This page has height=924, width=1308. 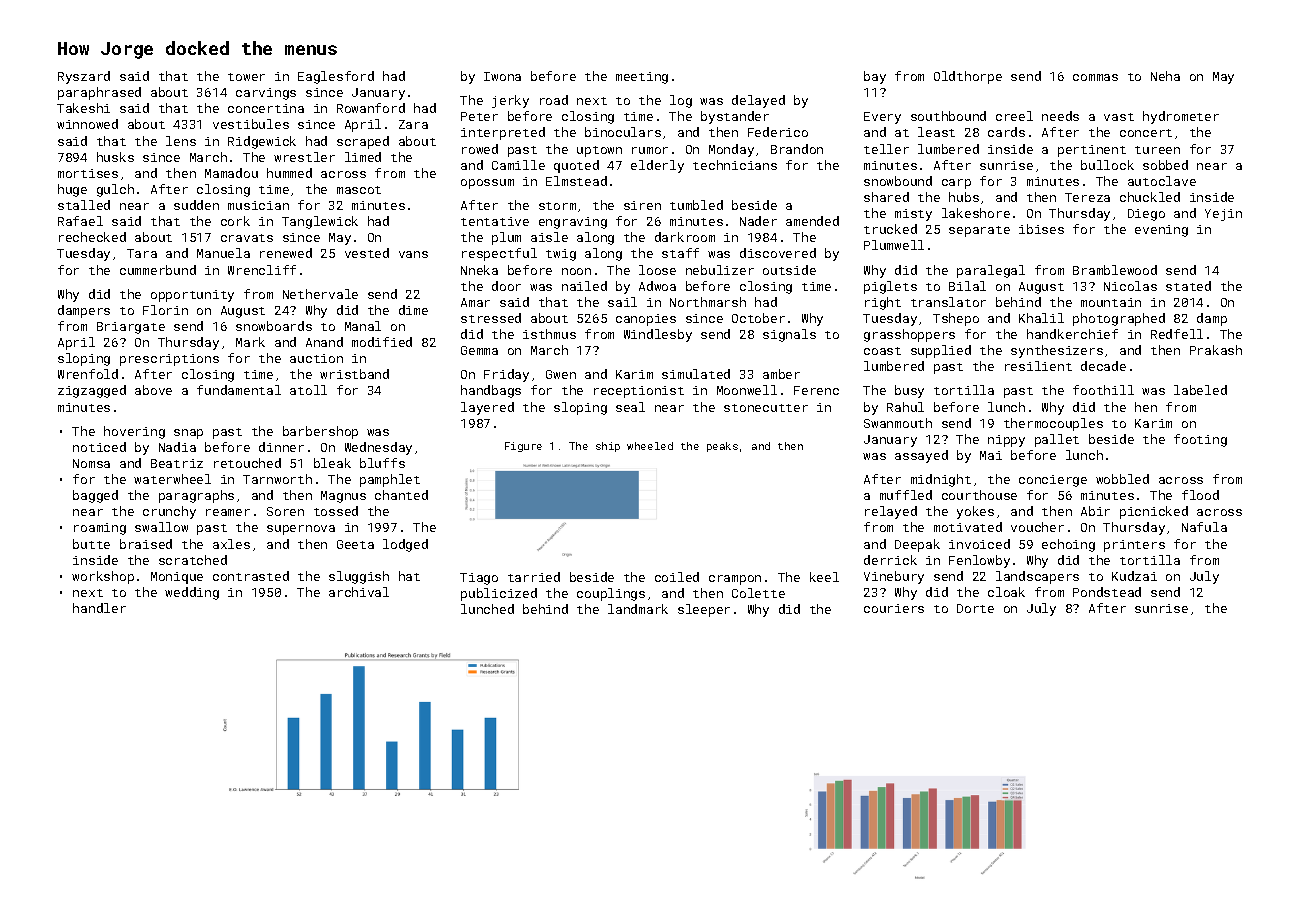 What do you see at coordinates (487, 408) in the page?
I see `layered` at bounding box center [487, 408].
